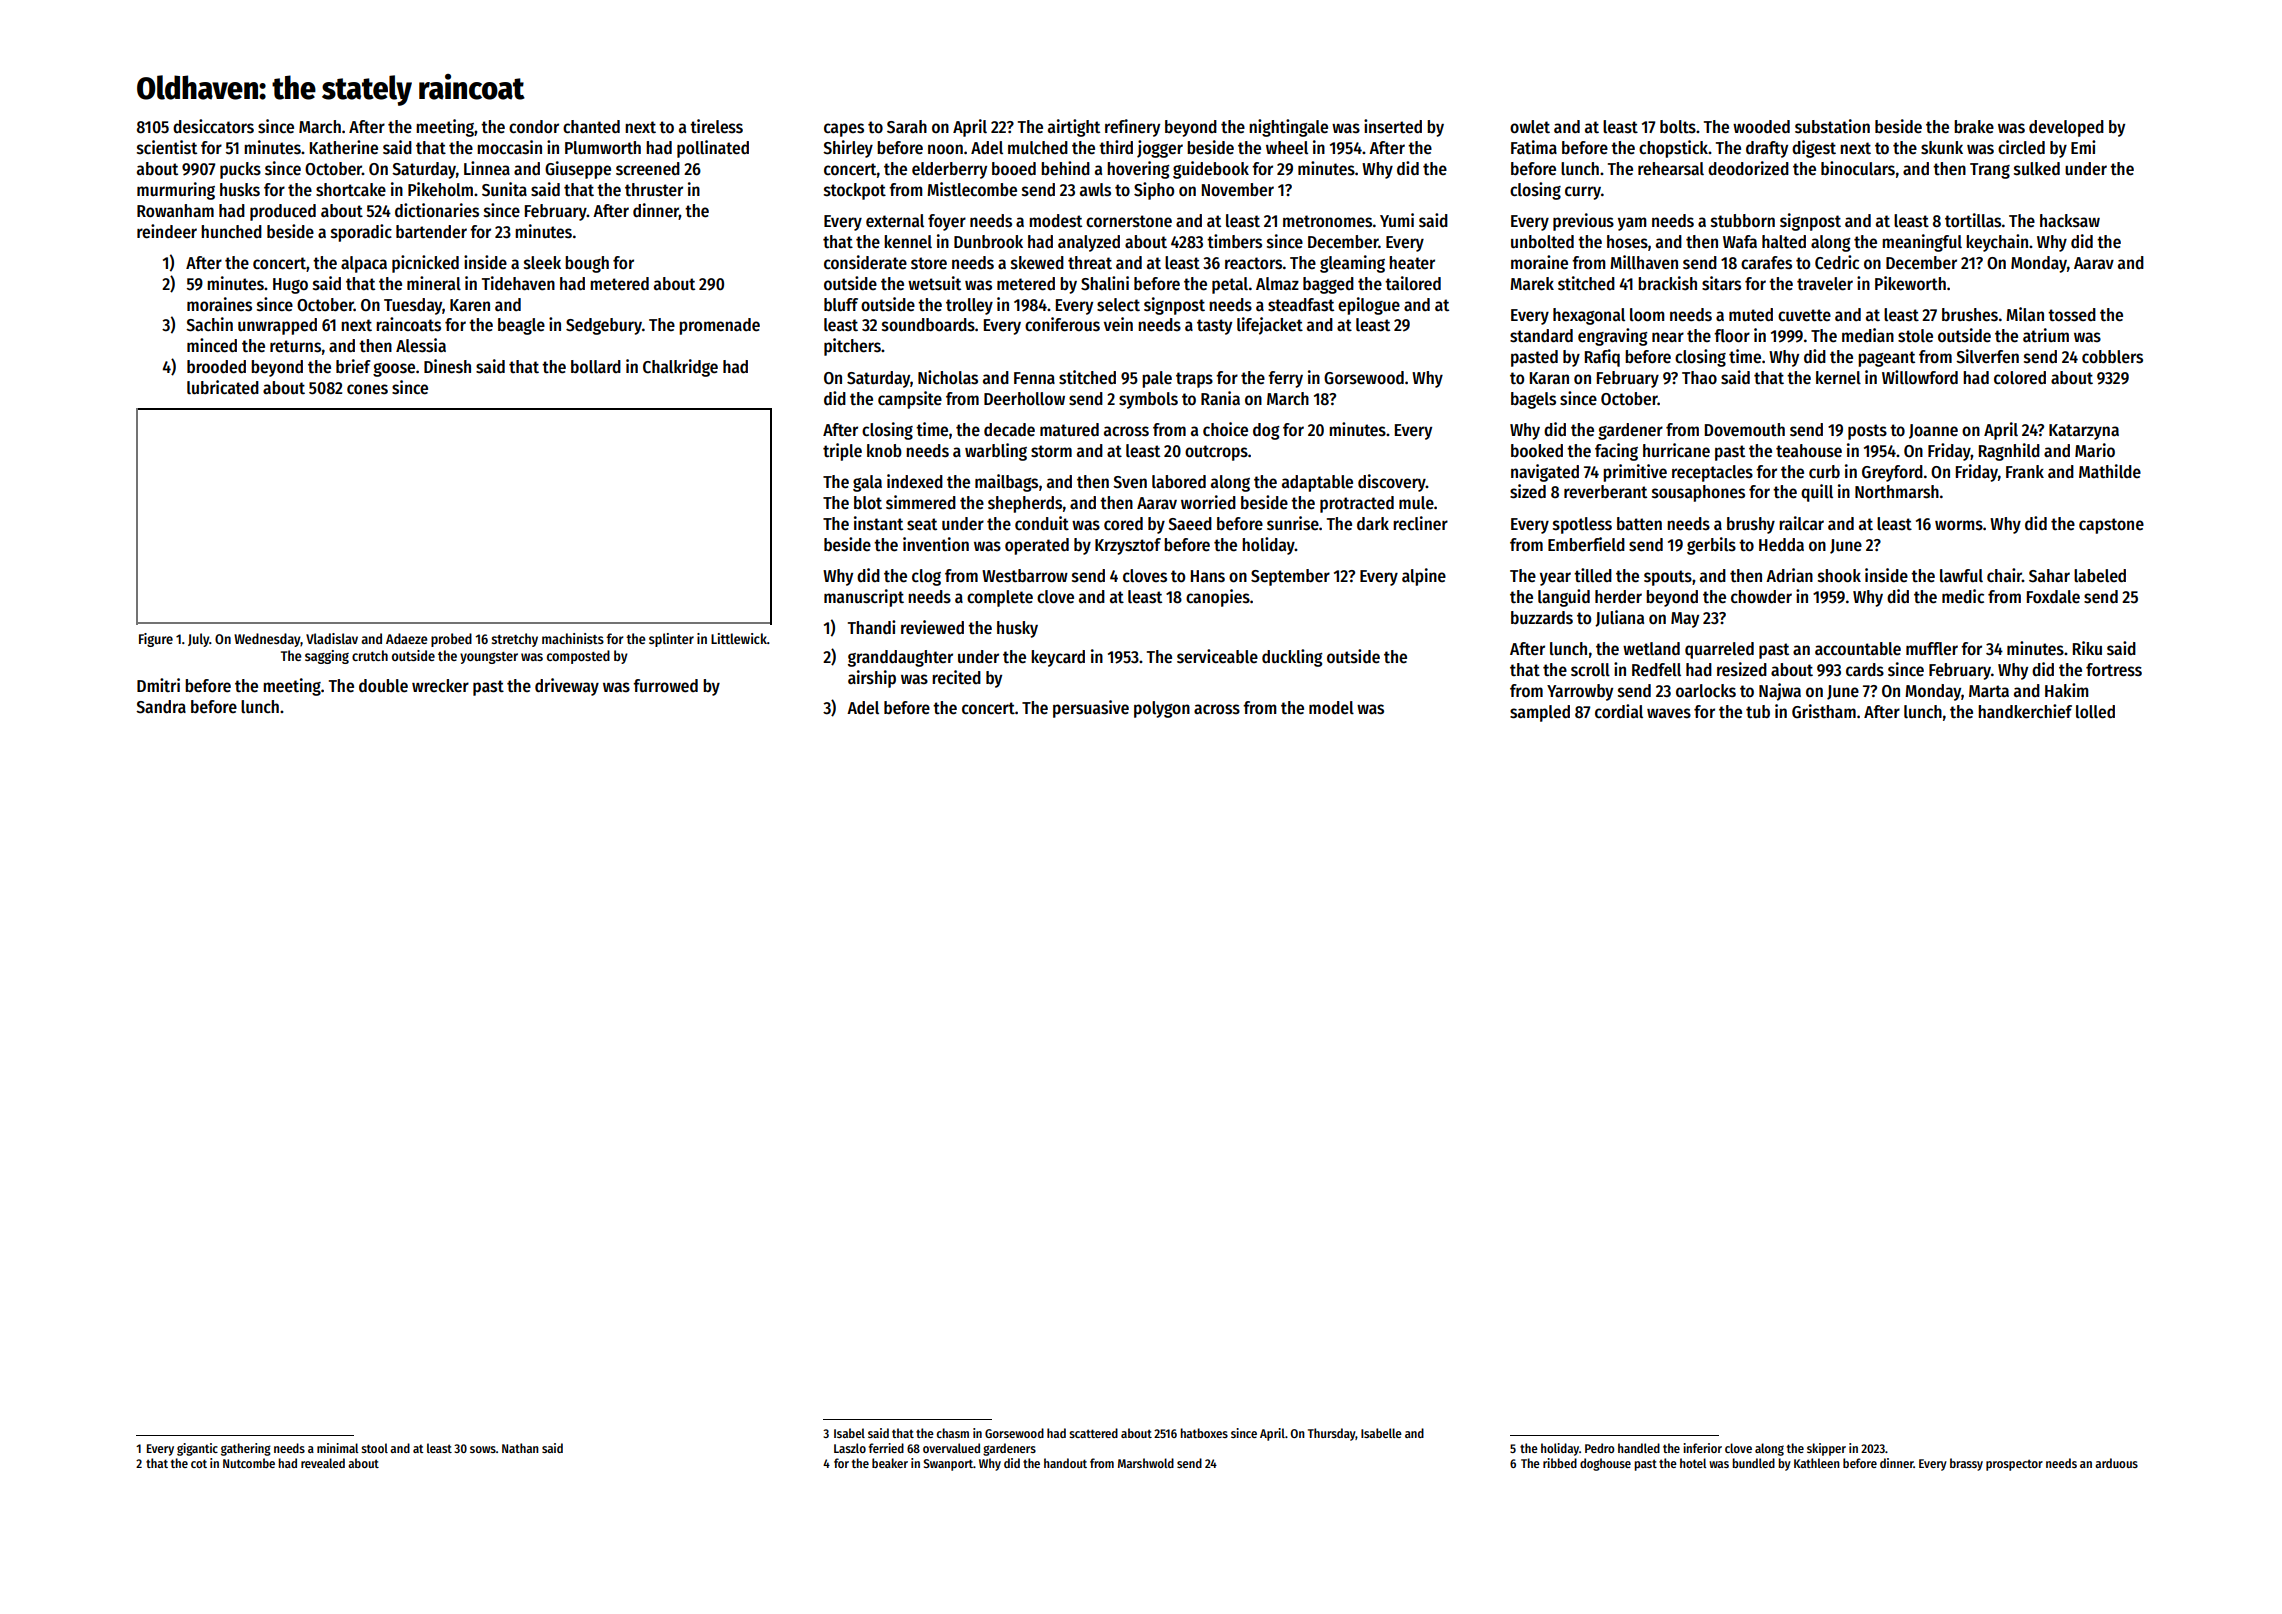 This document has height=1614, width=2282. Describe the element at coordinates (2025, 711) in the document. I see `handkerchief` at that location.
